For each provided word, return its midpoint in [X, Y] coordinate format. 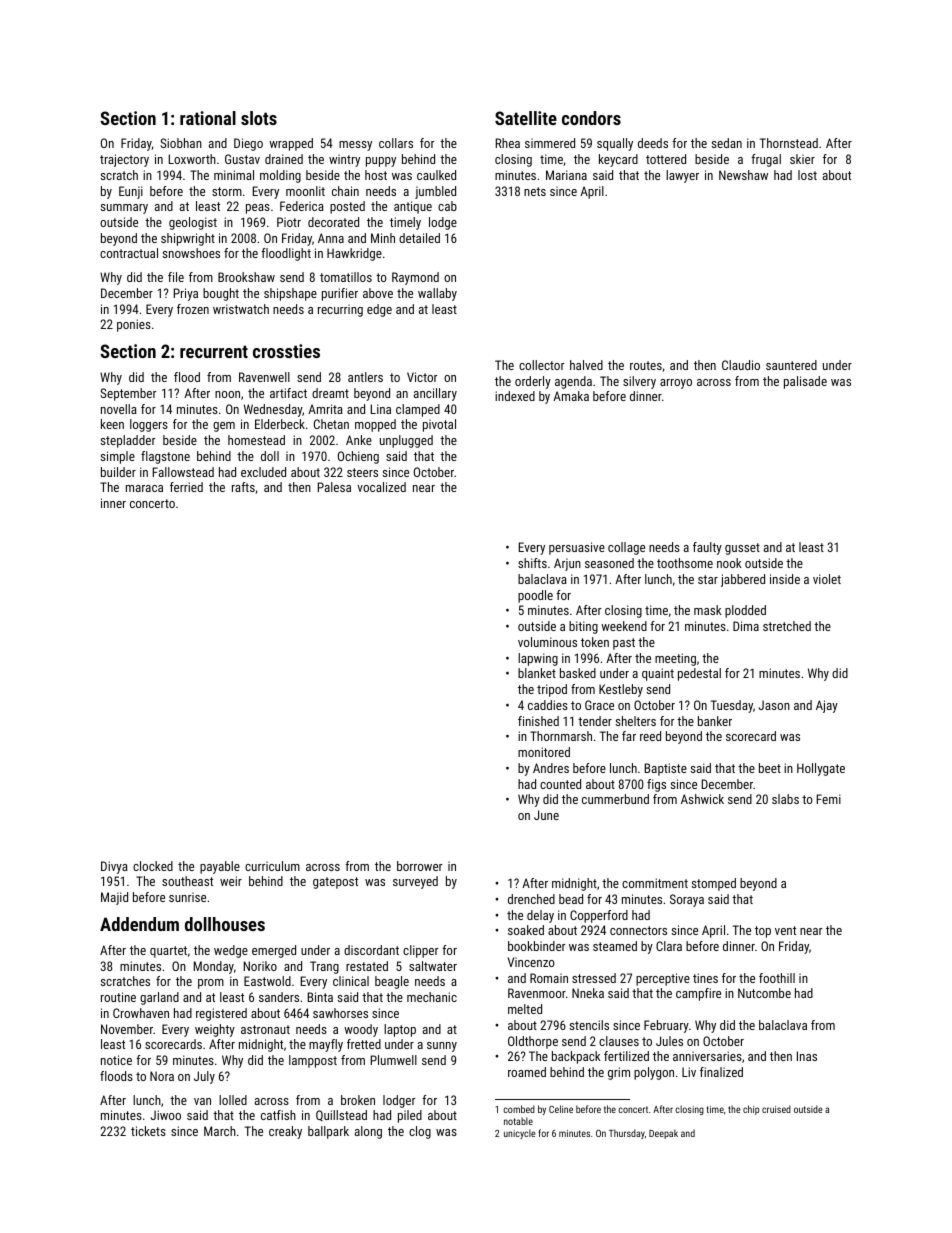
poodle [535, 596]
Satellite [526, 118]
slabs [785, 799]
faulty [707, 548]
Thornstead [789, 143]
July [204, 1077]
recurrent [214, 351]
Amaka [571, 396]
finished [538, 721]
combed [519, 1109]
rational [208, 118]
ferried [186, 487]
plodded [745, 611]
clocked [153, 866]
